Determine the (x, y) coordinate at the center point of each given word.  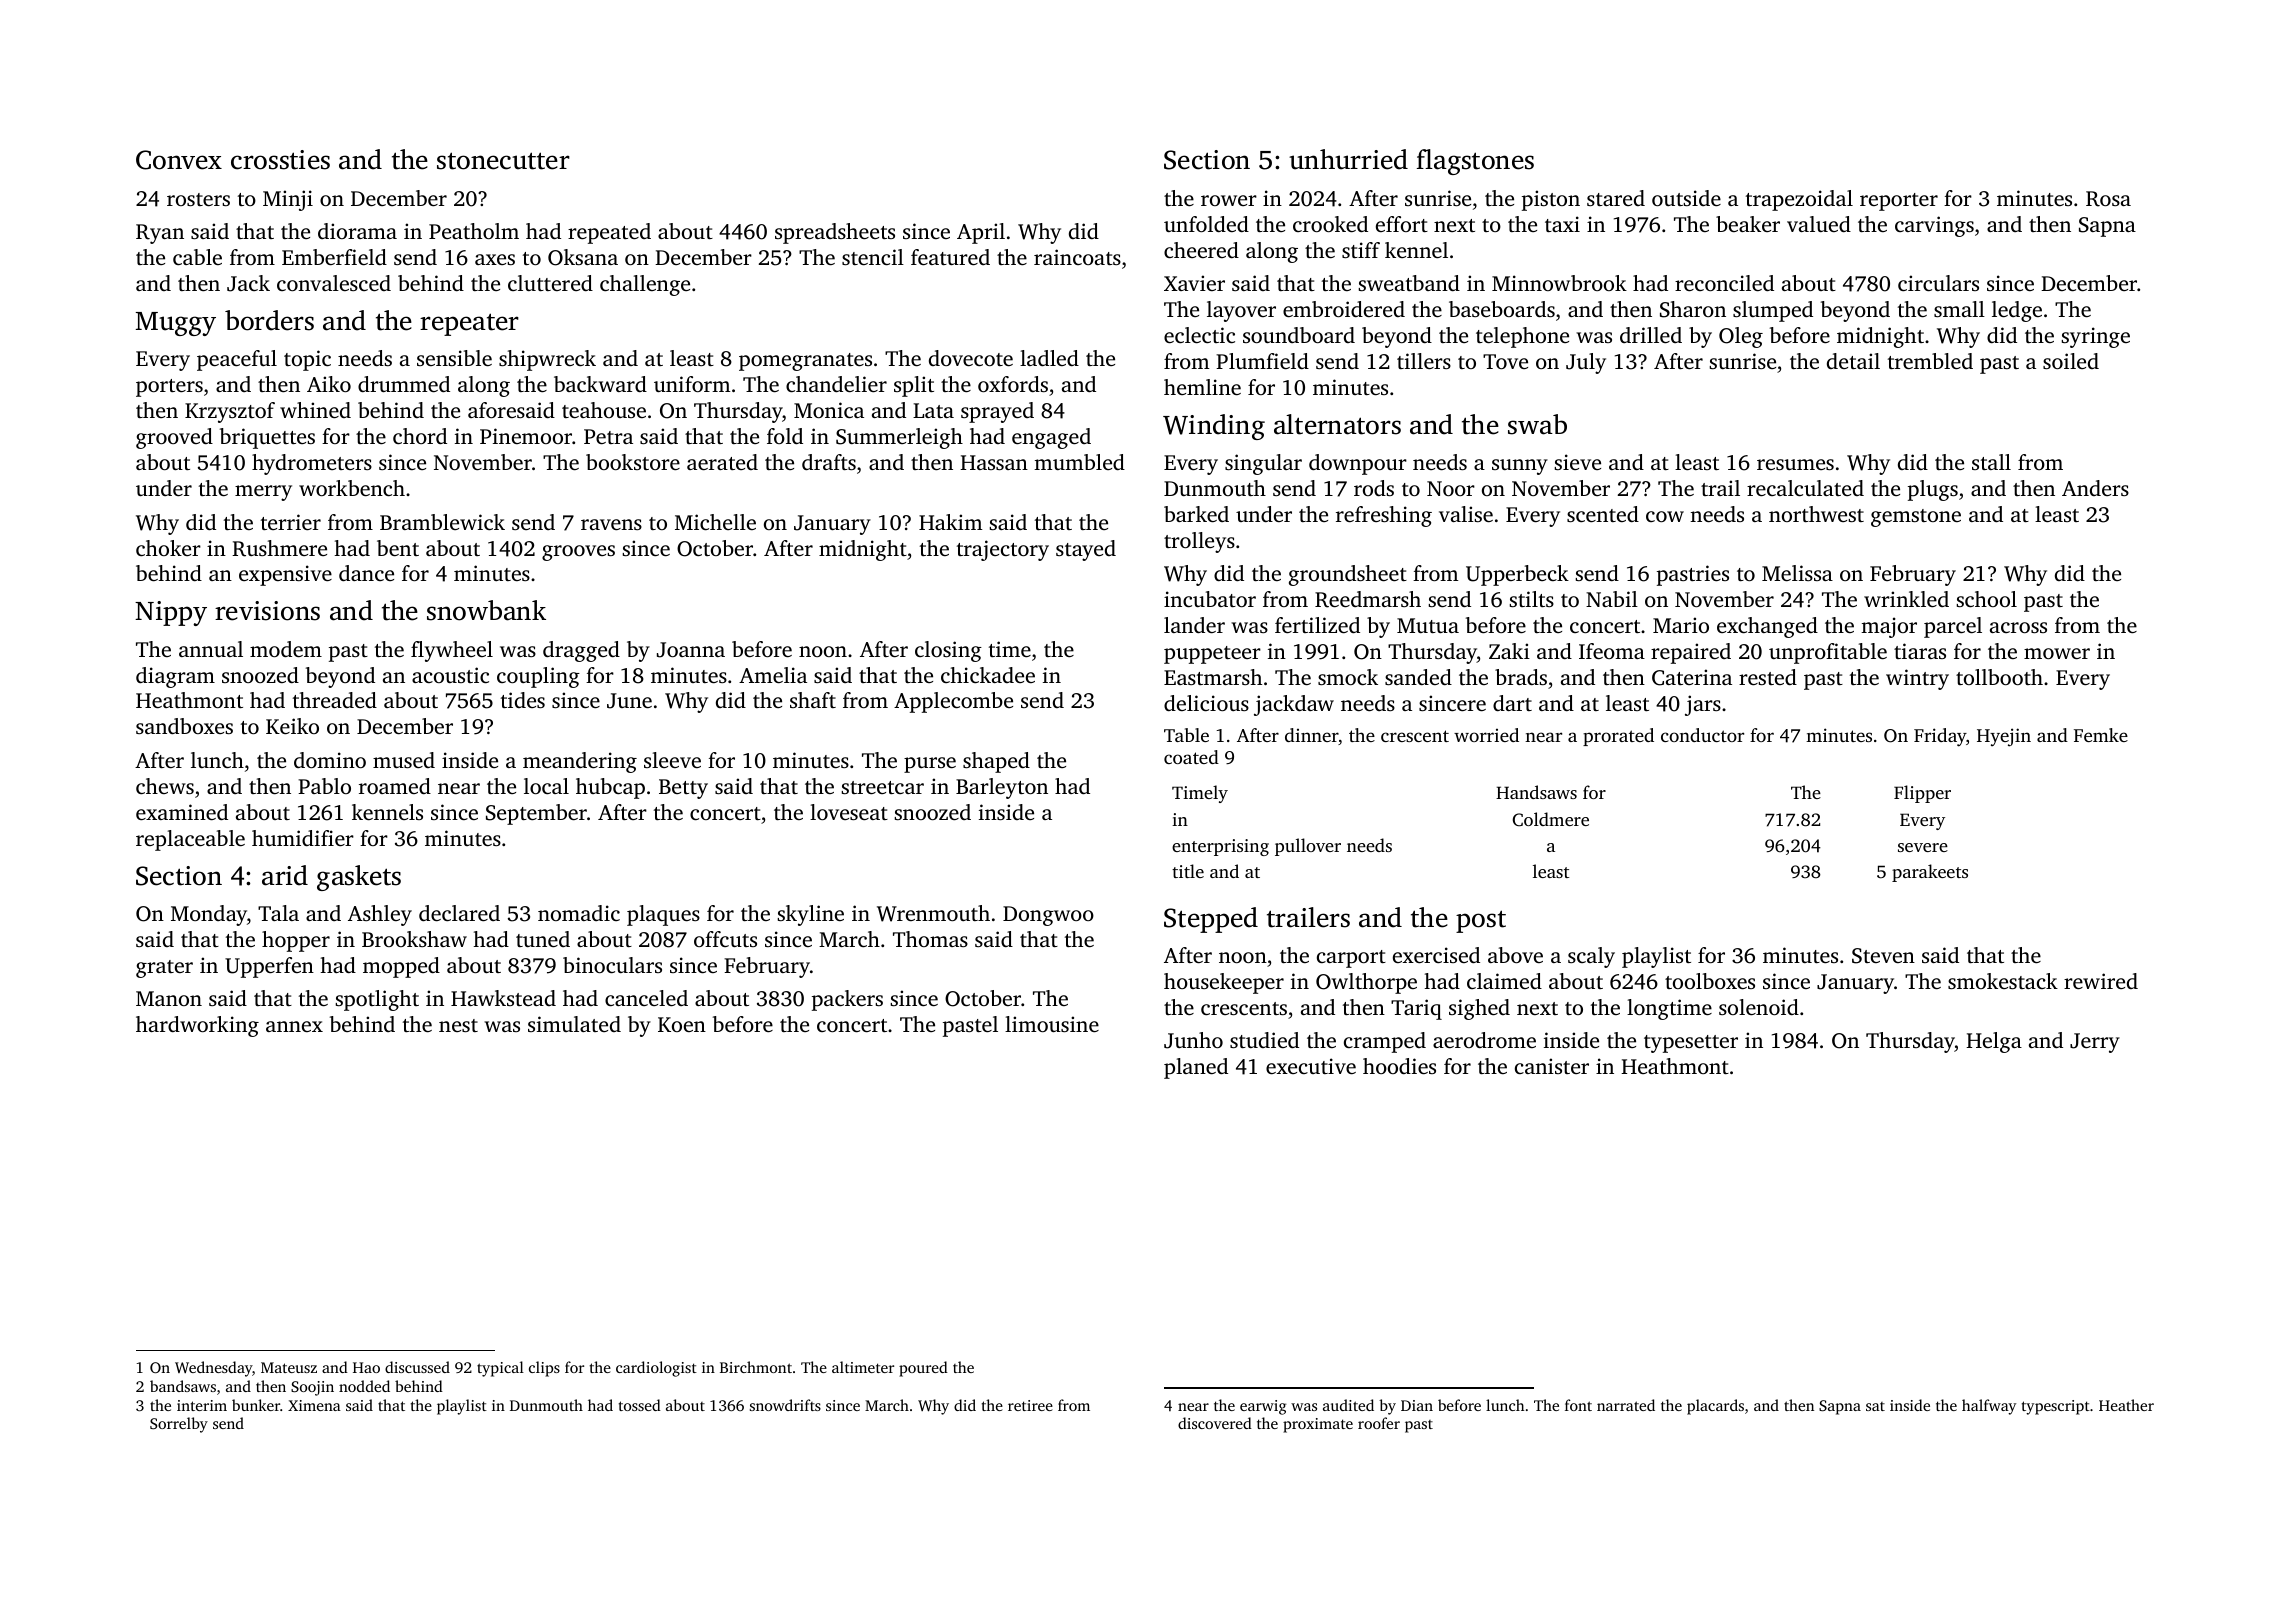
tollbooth (1999, 677)
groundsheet (1348, 575)
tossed (640, 1405)
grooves (578, 553)
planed (1196, 1068)
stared (1616, 198)
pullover (1308, 847)
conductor (1702, 735)
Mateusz (289, 1367)
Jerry (2095, 1043)
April (981, 233)
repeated (609, 233)
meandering (580, 762)
